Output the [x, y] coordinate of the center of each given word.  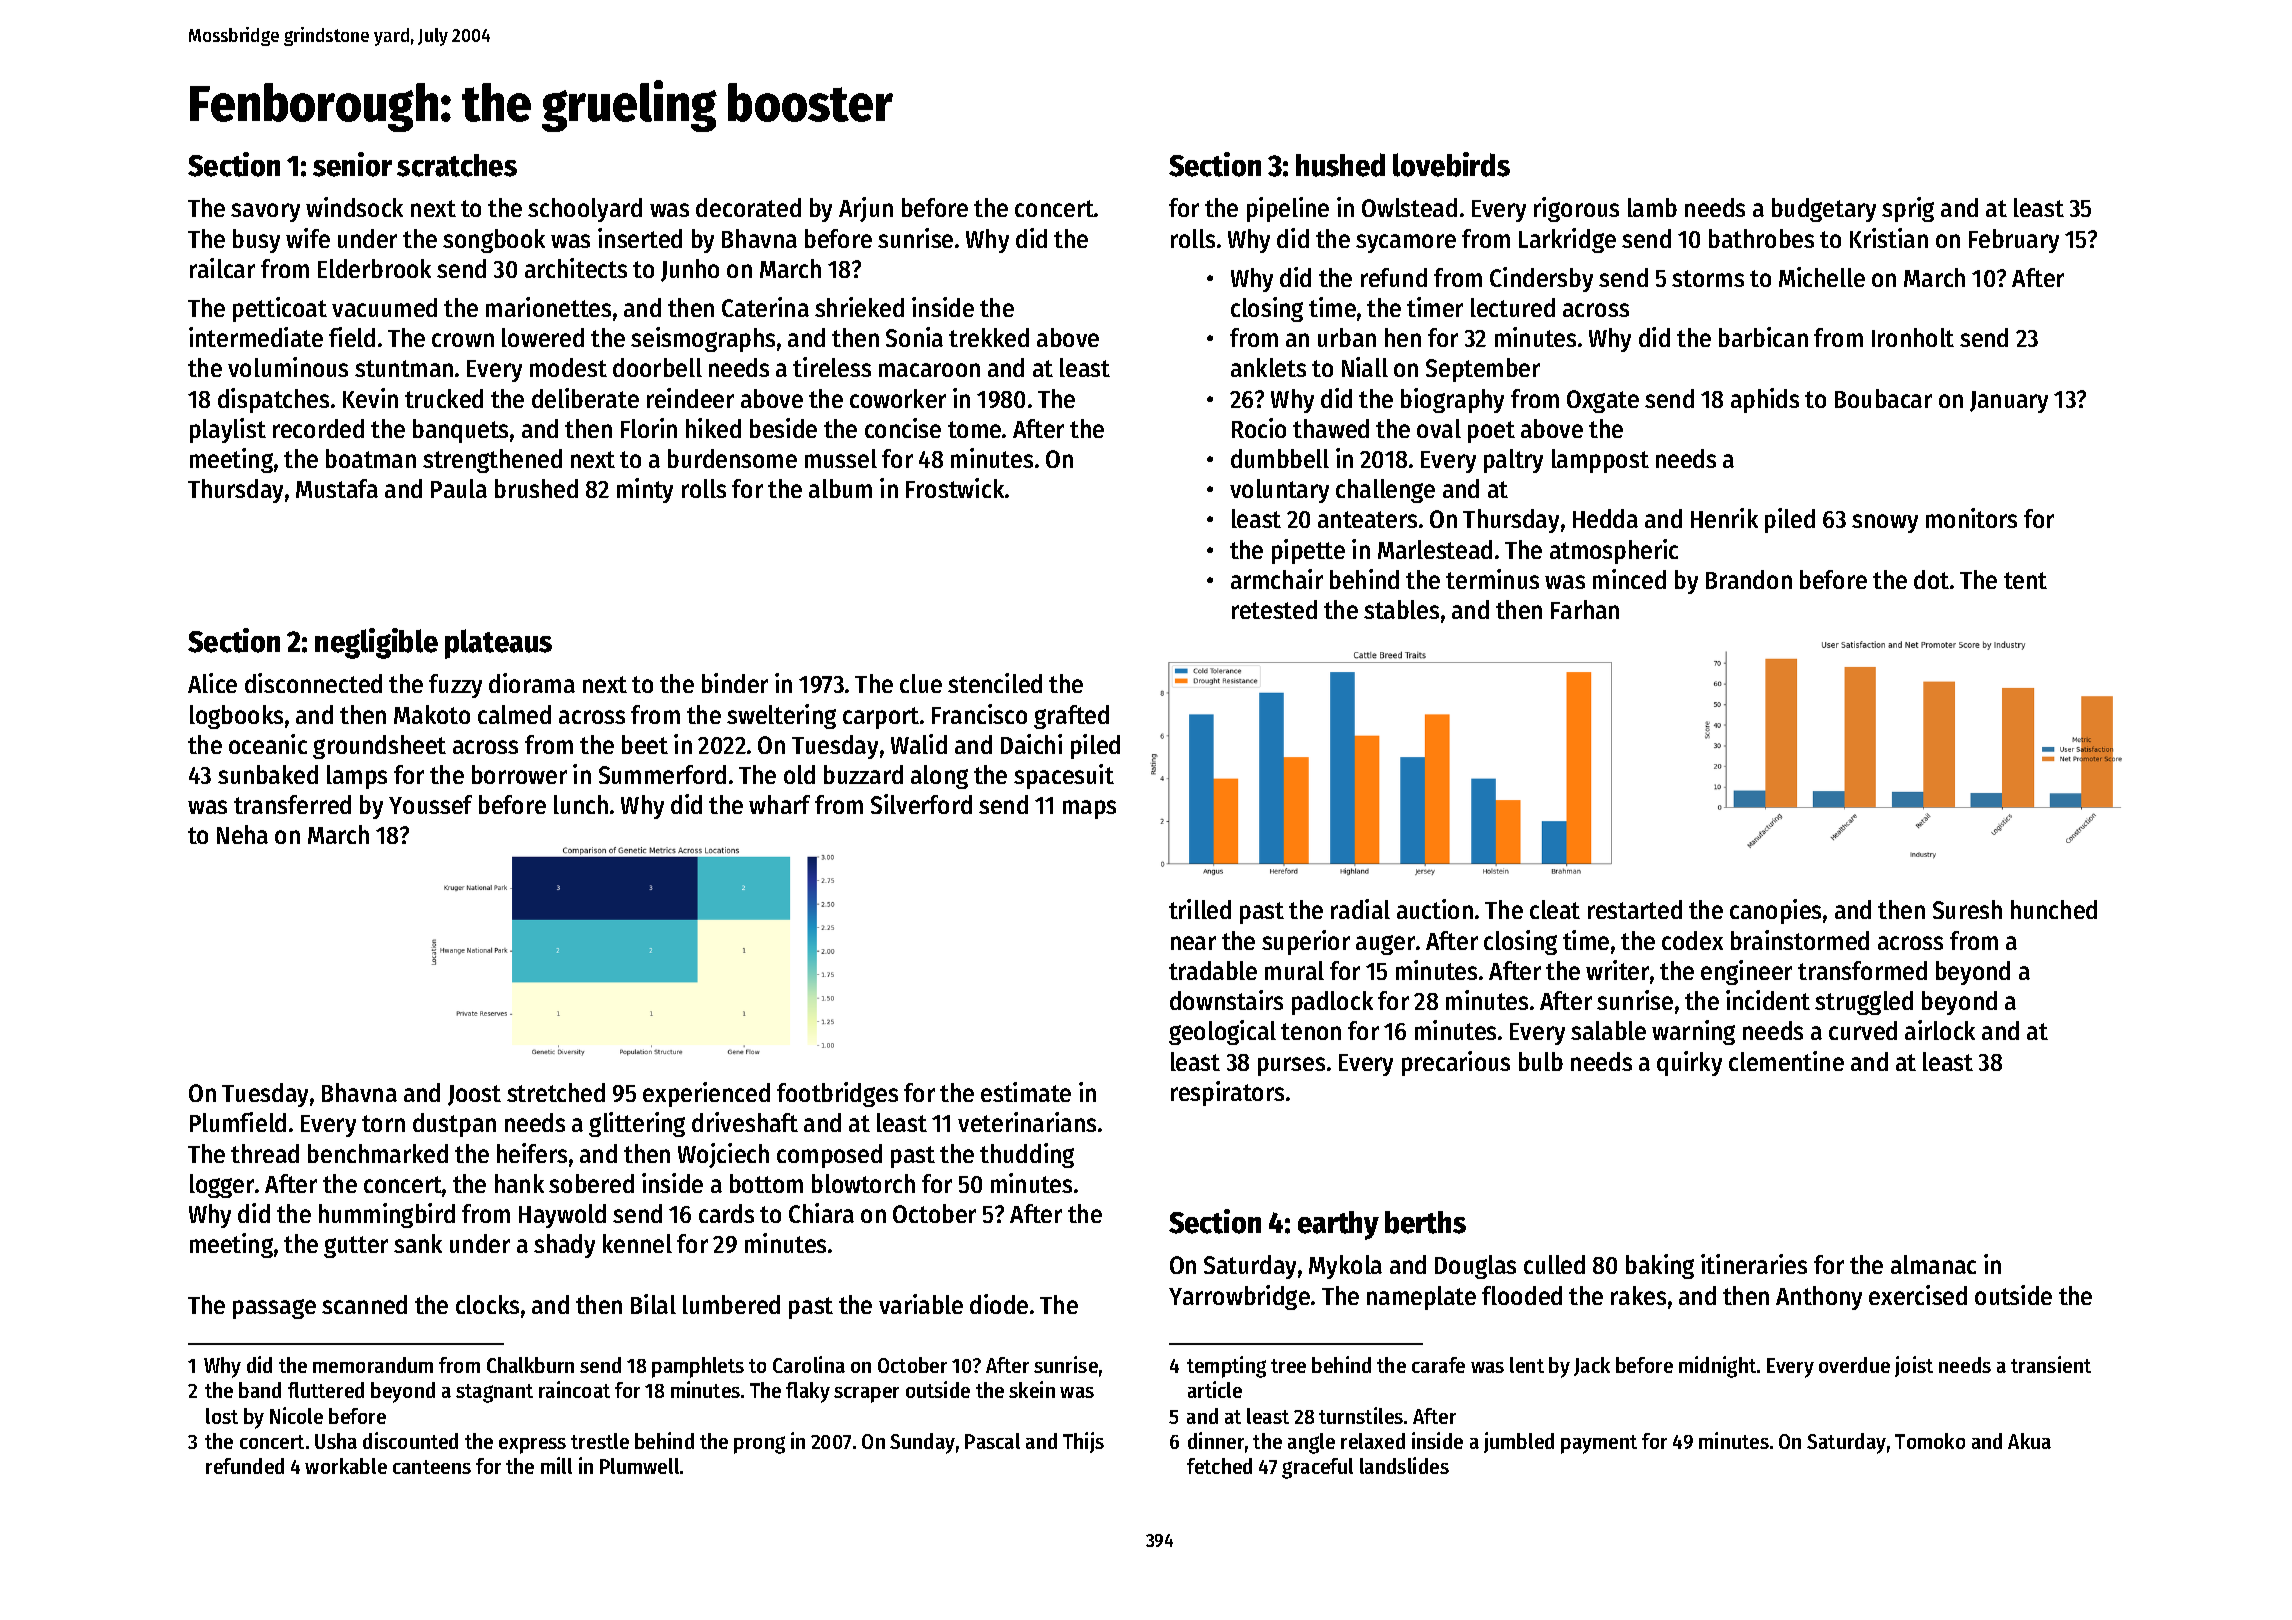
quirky [1689, 1063]
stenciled [995, 683]
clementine [1786, 1061]
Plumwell [639, 1466]
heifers [532, 1153]
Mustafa [337, 488]
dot [1931, 579]
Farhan [1585, 609]
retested [1274, 609]
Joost [474, 1095]
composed [829, 1156]
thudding [1027, 1155]
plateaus [498, 644]
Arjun [866, 209]
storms [1708, 278]
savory [265, 212]
